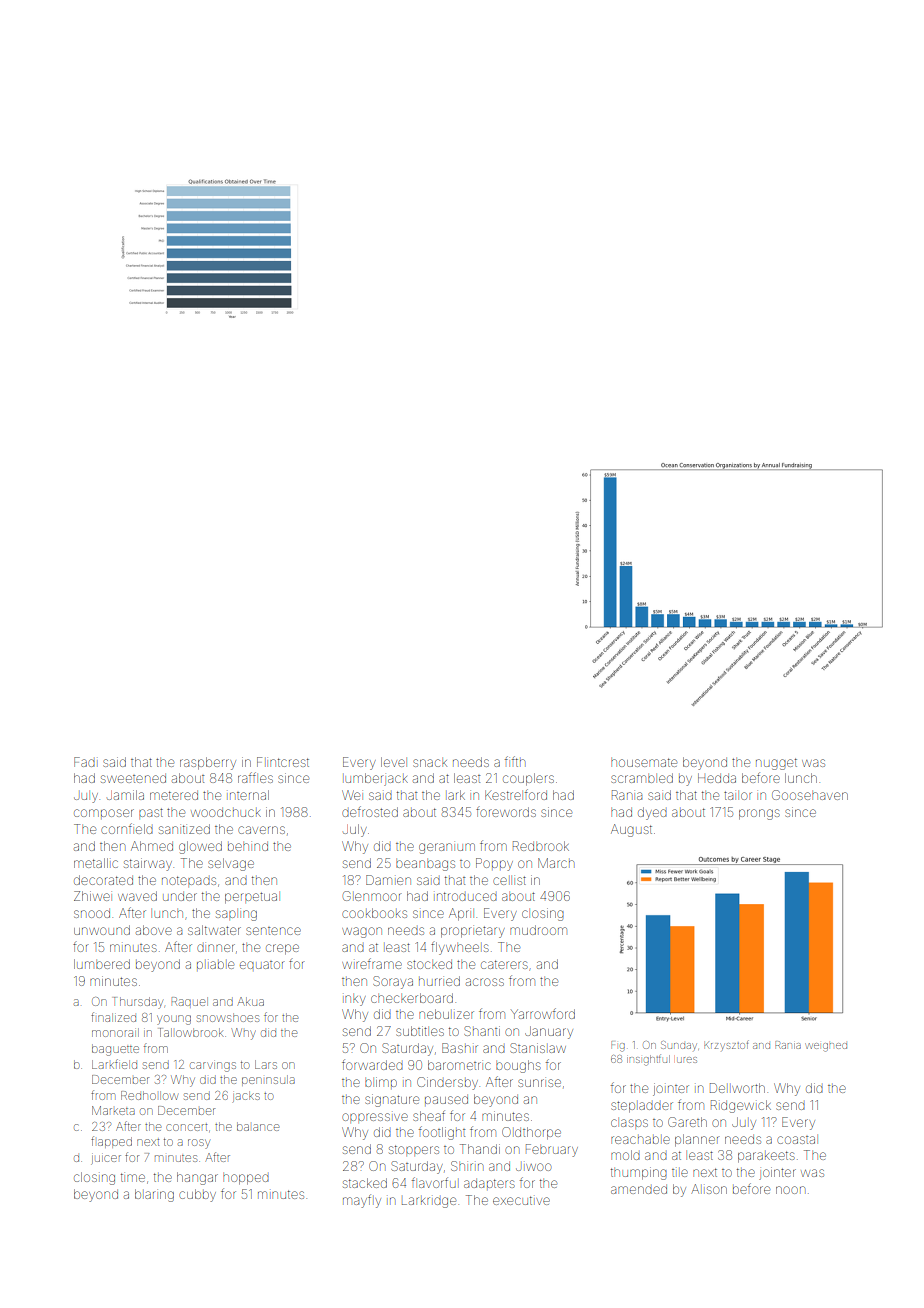 This document has width=924, height=1308. What do you see at coordinates (174, 795) in the document?
I see `metered` at bounding box center [174, 795].
